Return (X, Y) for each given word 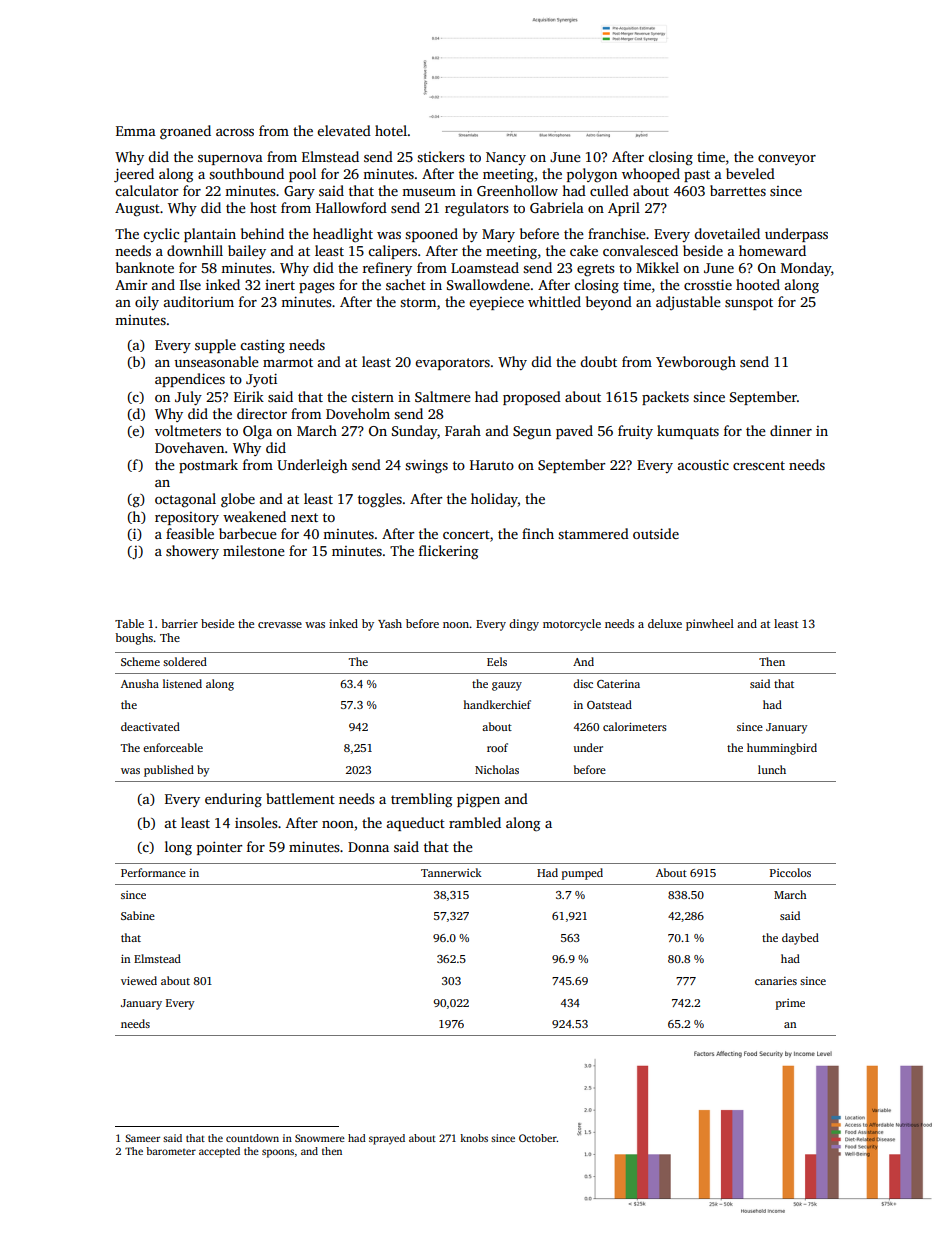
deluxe (665, 623)
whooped (651, 175)
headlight (343, 235)
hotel (391, 130)
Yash (390, 623)
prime (790, 1004)
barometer (171, 1151)
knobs (474, 1138)
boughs (134, 639)
